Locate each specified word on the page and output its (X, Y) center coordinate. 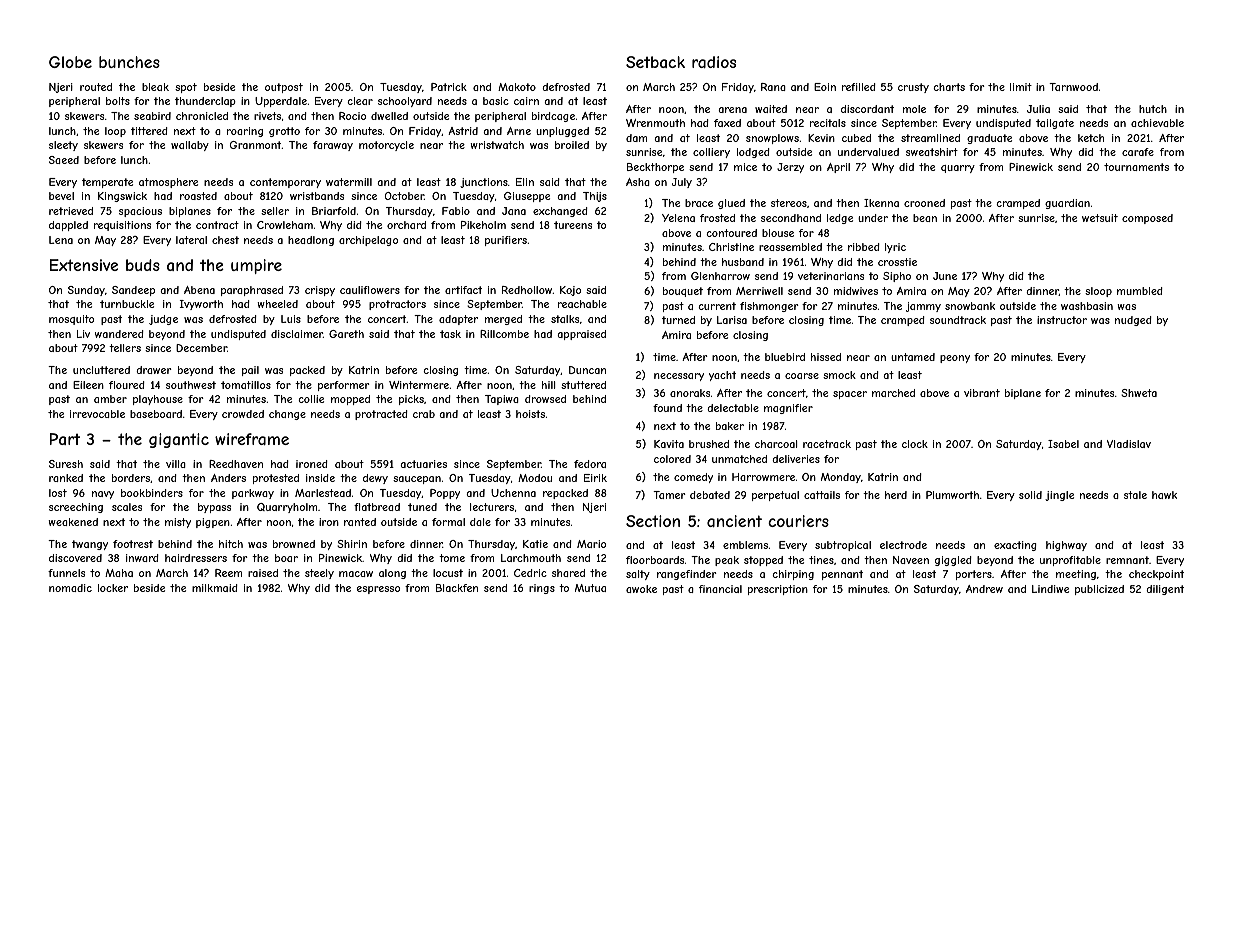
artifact (463, 290)
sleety (63, 146)
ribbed (864, 247)
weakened (73, 522)
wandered (119, 334)
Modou (535, 478)
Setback (655, 62)
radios (714, 62)
